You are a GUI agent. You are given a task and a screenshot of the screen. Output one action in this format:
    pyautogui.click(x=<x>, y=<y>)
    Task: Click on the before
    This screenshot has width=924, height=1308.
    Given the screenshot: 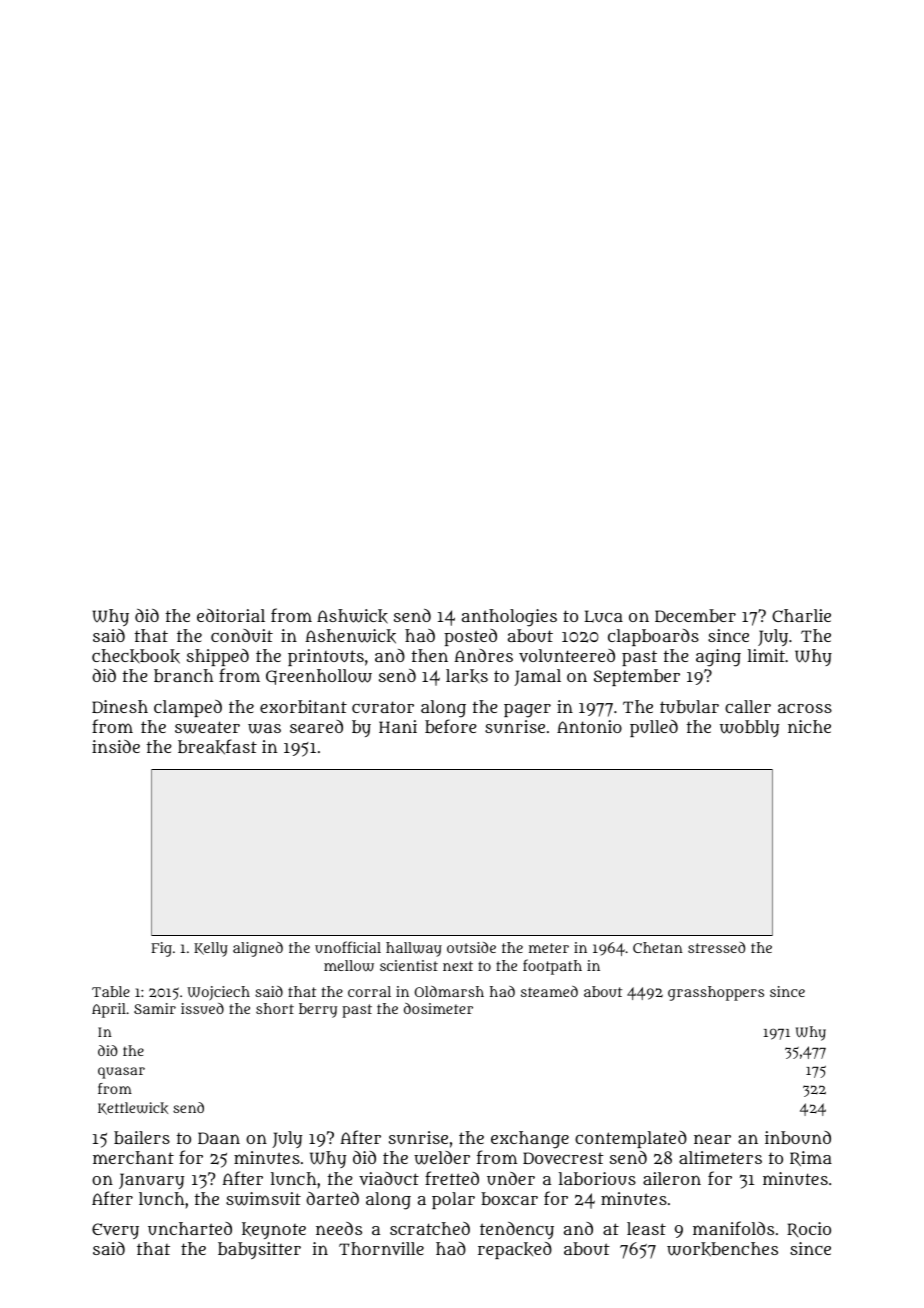 What is the action you would take?
    pyautogui.click(x=450, y=726)
